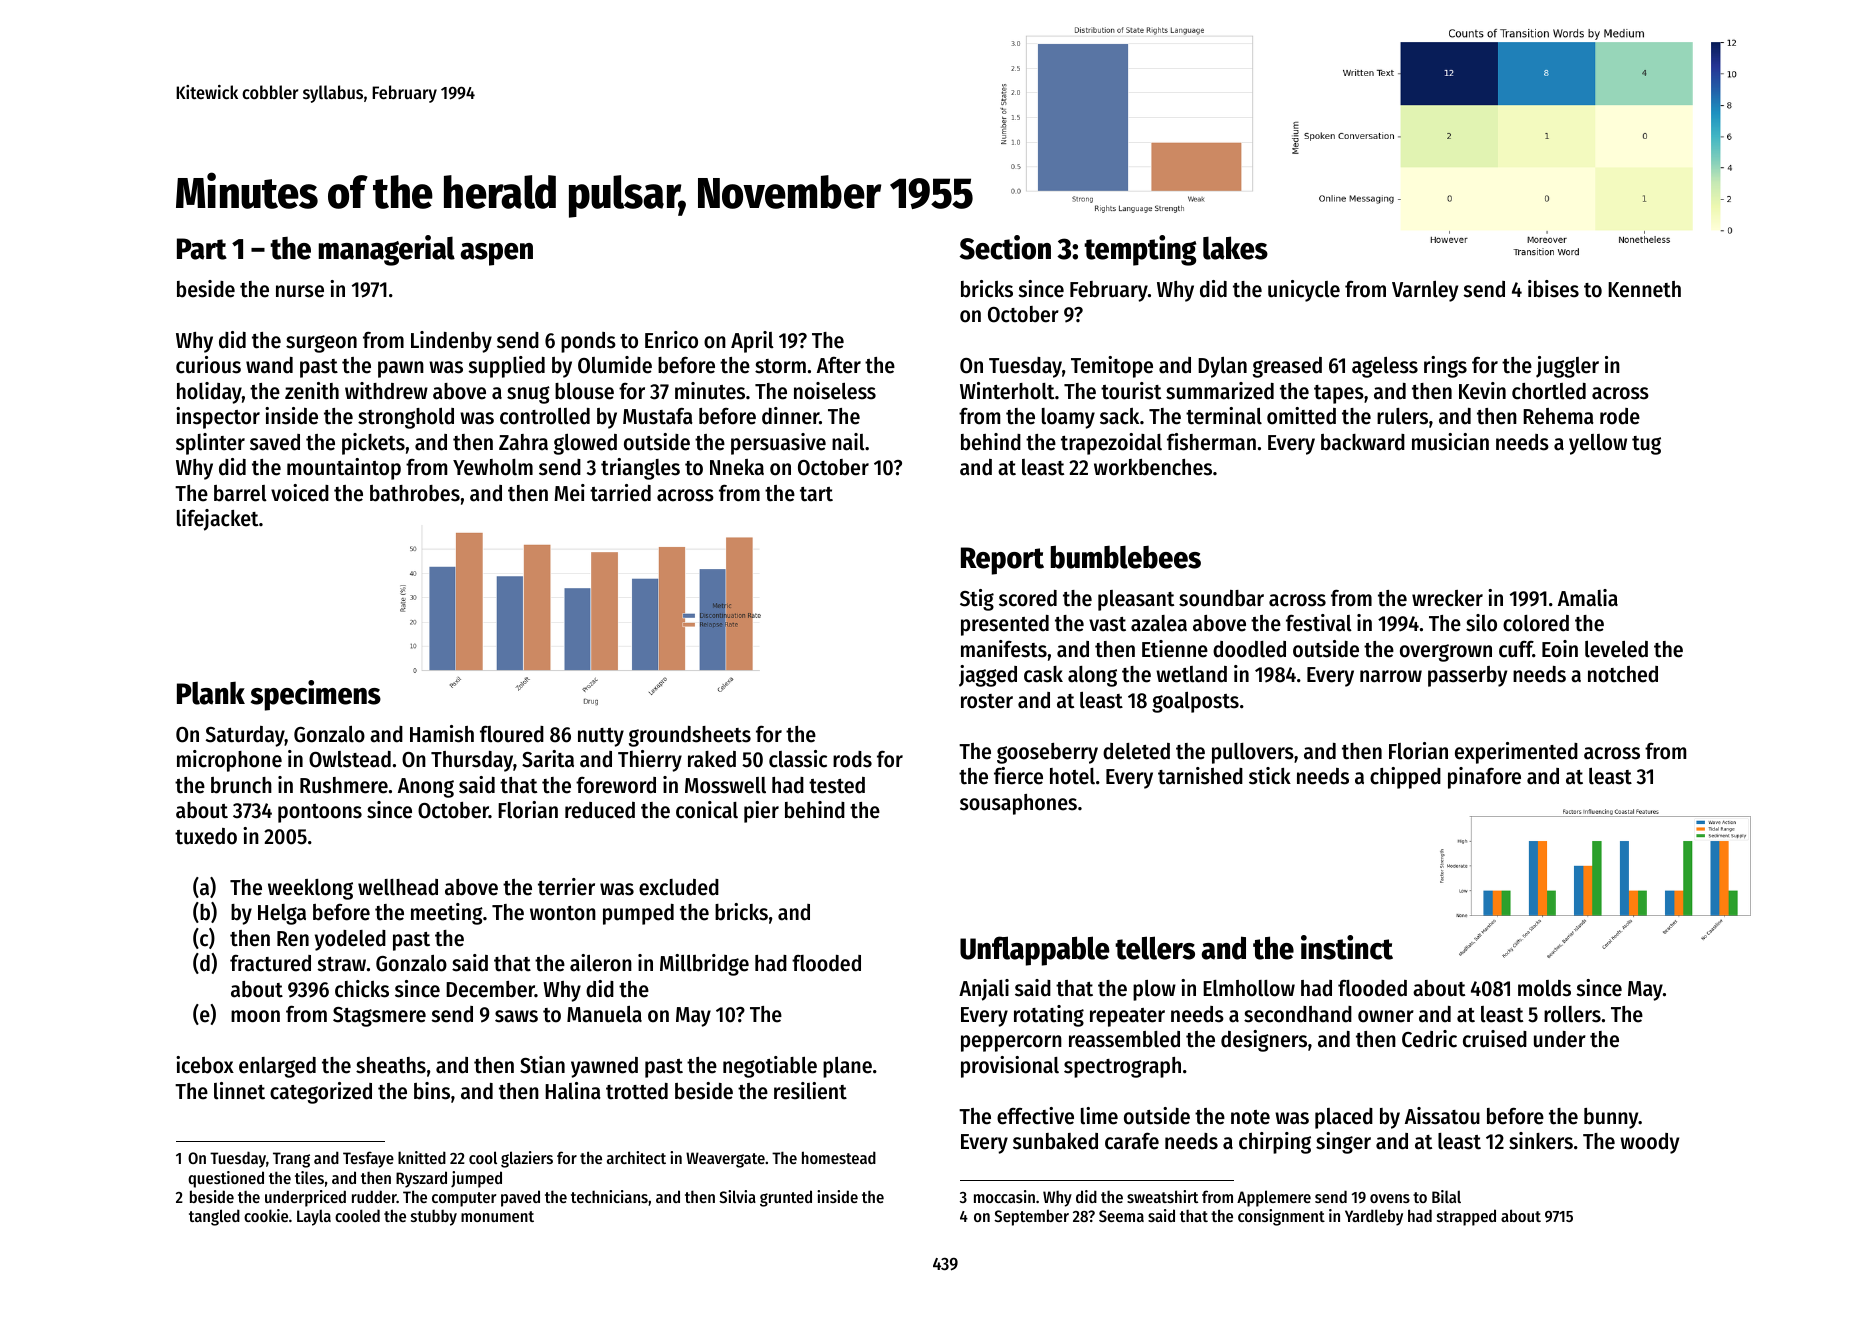  I want to click on roster, so click(987, 701).
